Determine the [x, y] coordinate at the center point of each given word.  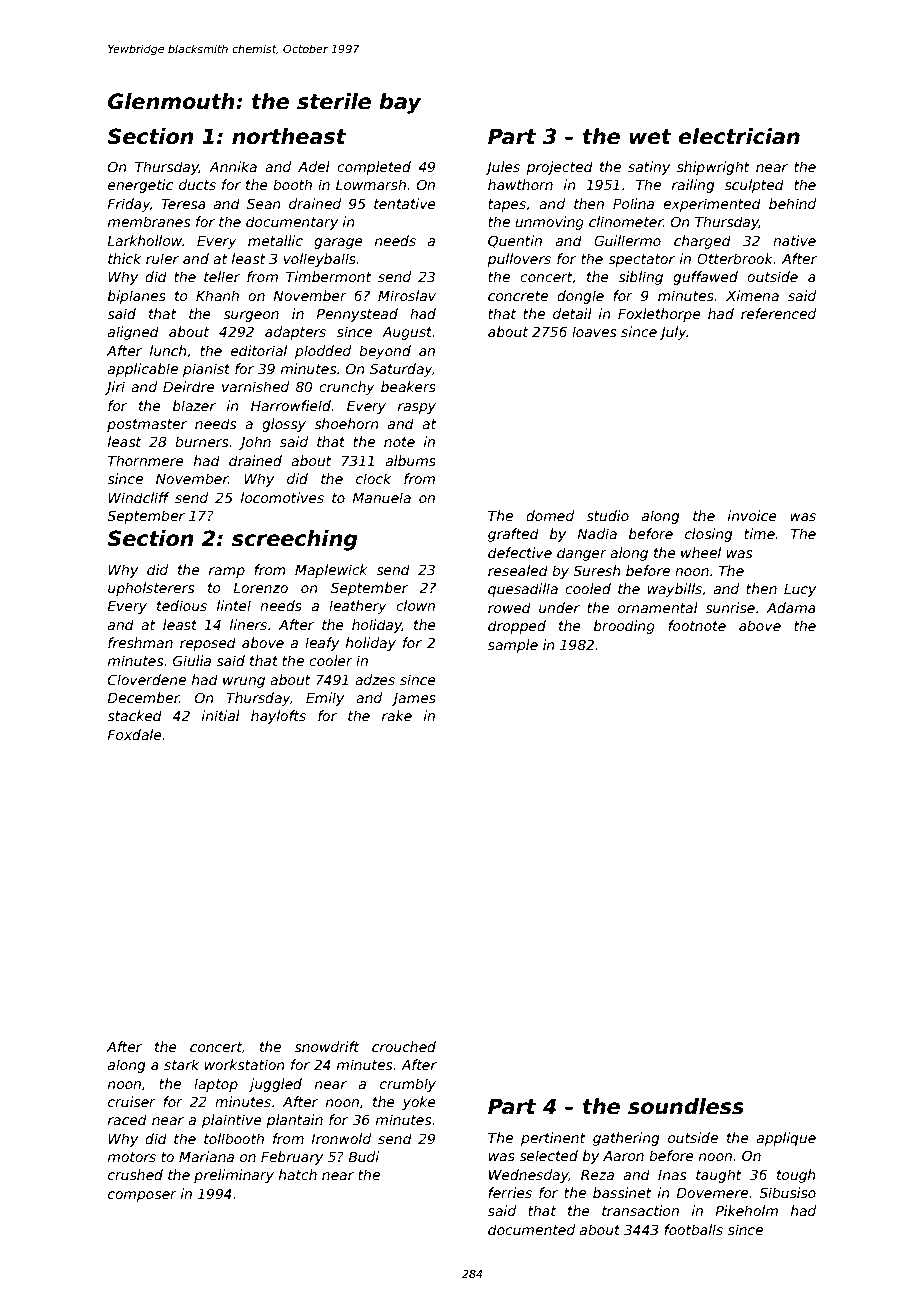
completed [374, 168]
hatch [298, 1174]
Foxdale [134, 734]
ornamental [658, 607]
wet [651, 137]
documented [531, 1229]
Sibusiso [787, 1192]
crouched [404, 1046]
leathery [358, 607]
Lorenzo [260, 588]
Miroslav [407, 295]
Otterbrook [735, 258]
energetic [140, 186]
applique [786, 1139]
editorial [259, 350]
